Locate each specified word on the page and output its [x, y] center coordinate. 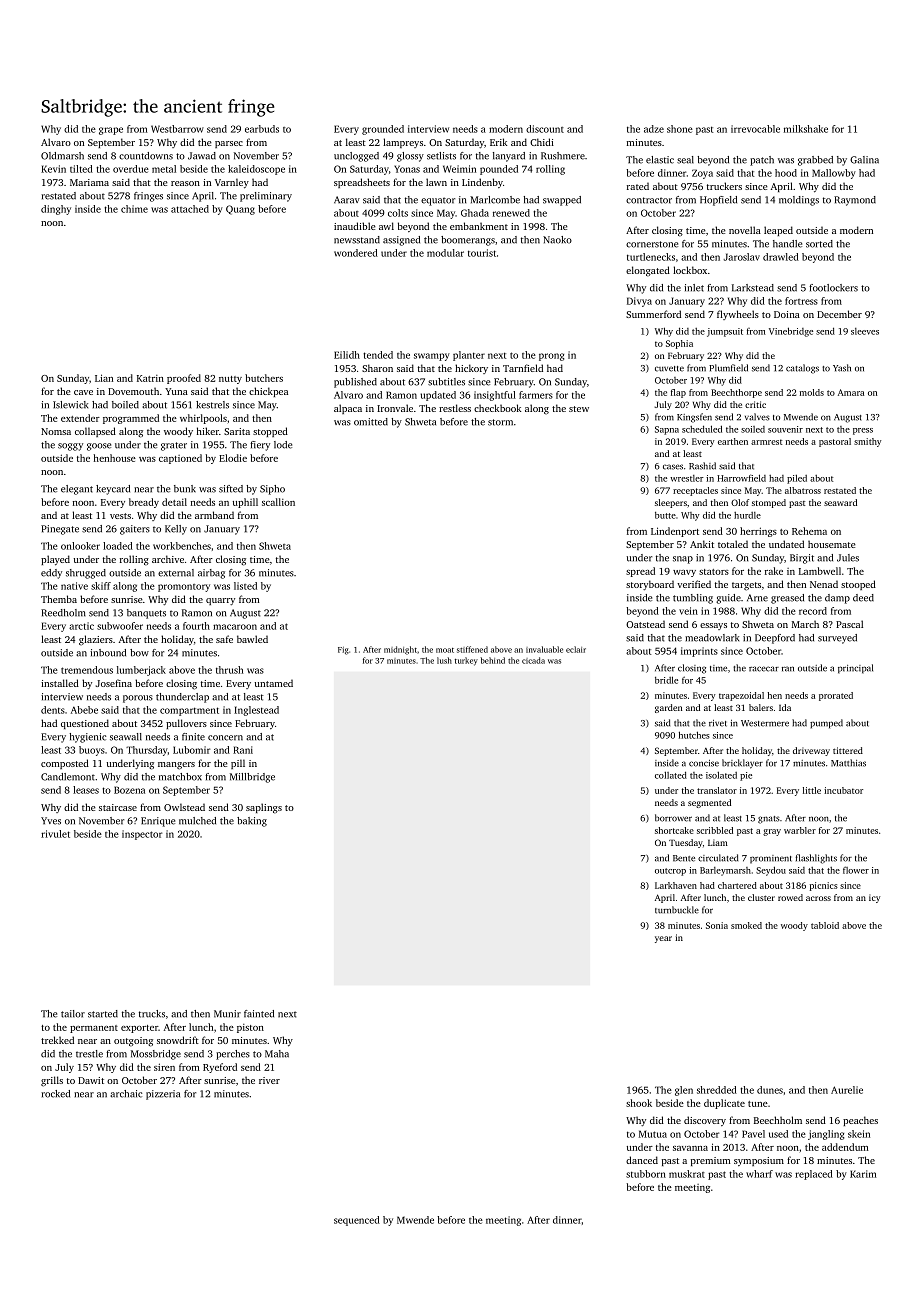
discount [545, 129]
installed [60, 683]
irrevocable [755, 129]
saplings [264, 808]
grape [111, 131]
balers [761, 707]
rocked [55, 1094]
